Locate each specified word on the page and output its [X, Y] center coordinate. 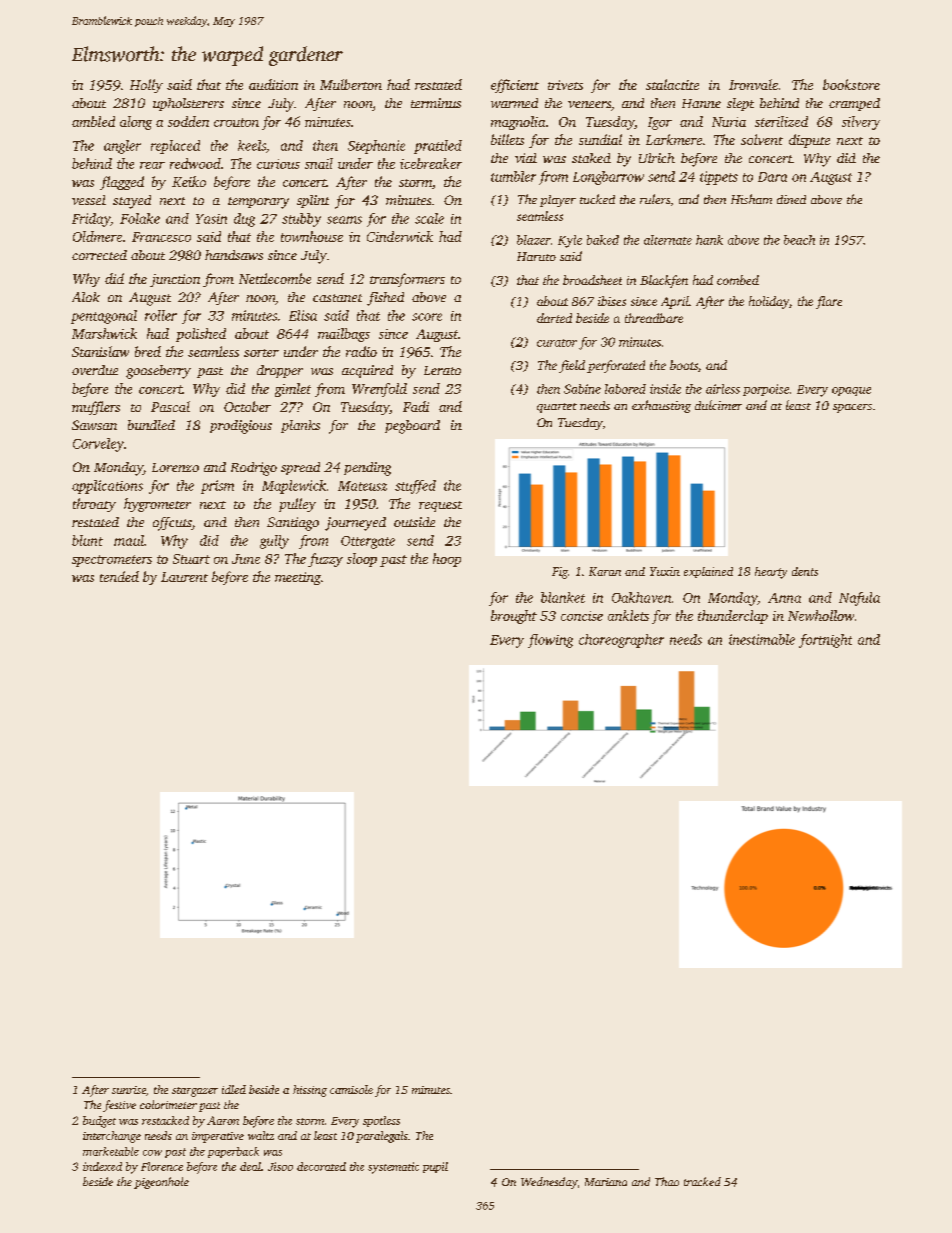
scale [429, 218]
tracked [702, 1181]
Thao [667, 1181]
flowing [550, 641]
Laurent [184, 577]
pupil [435, 1167]
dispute [809, 141]
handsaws [234, 255]
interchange [112, 1137]
